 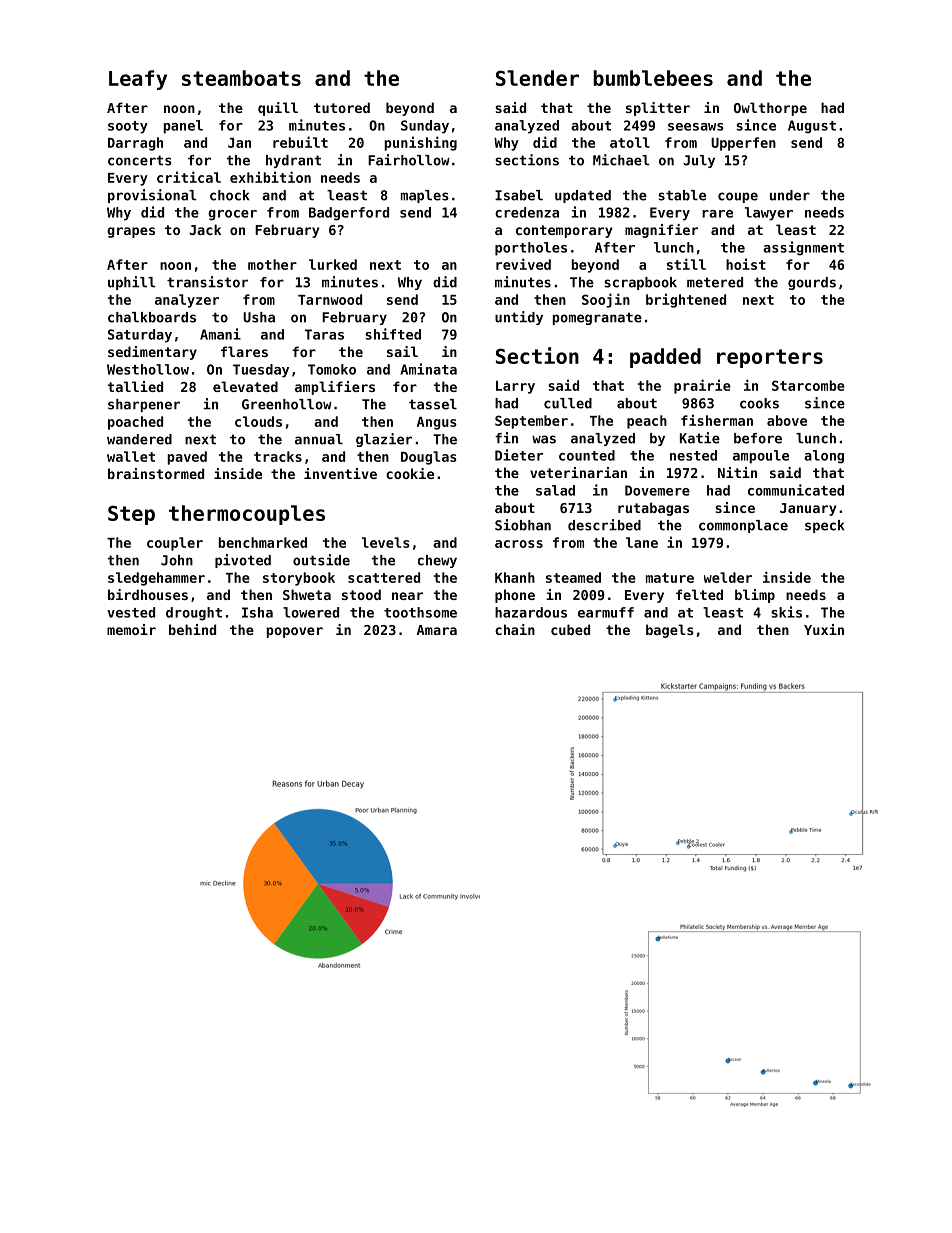 I want to click on elevated, so click(x=245, y=386).
